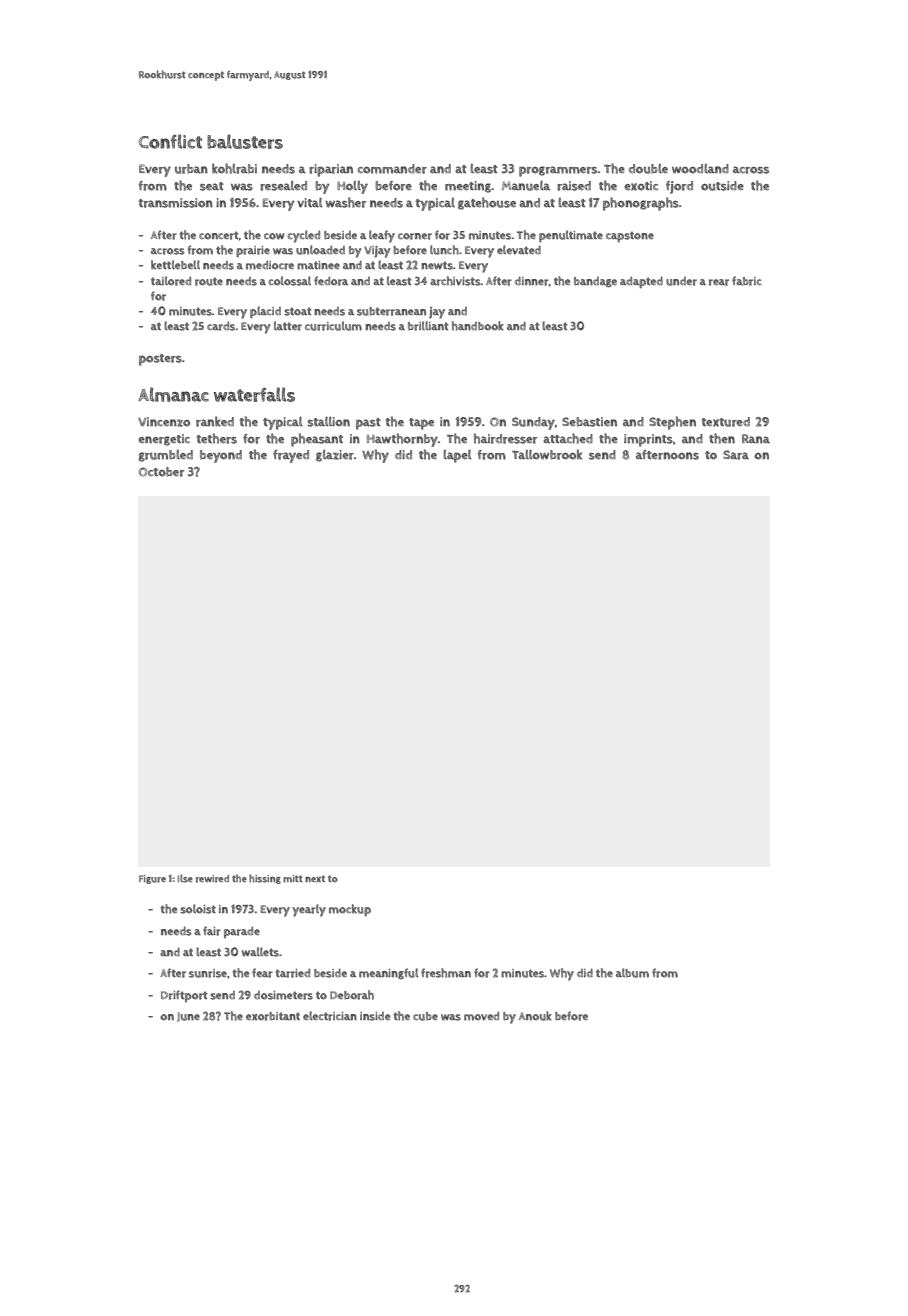 This screenshot has height=1316, width=908. What do you see at coordinates (457, 456) in the screenshot?
I see `lapel` at bounding box center [457, 456].
